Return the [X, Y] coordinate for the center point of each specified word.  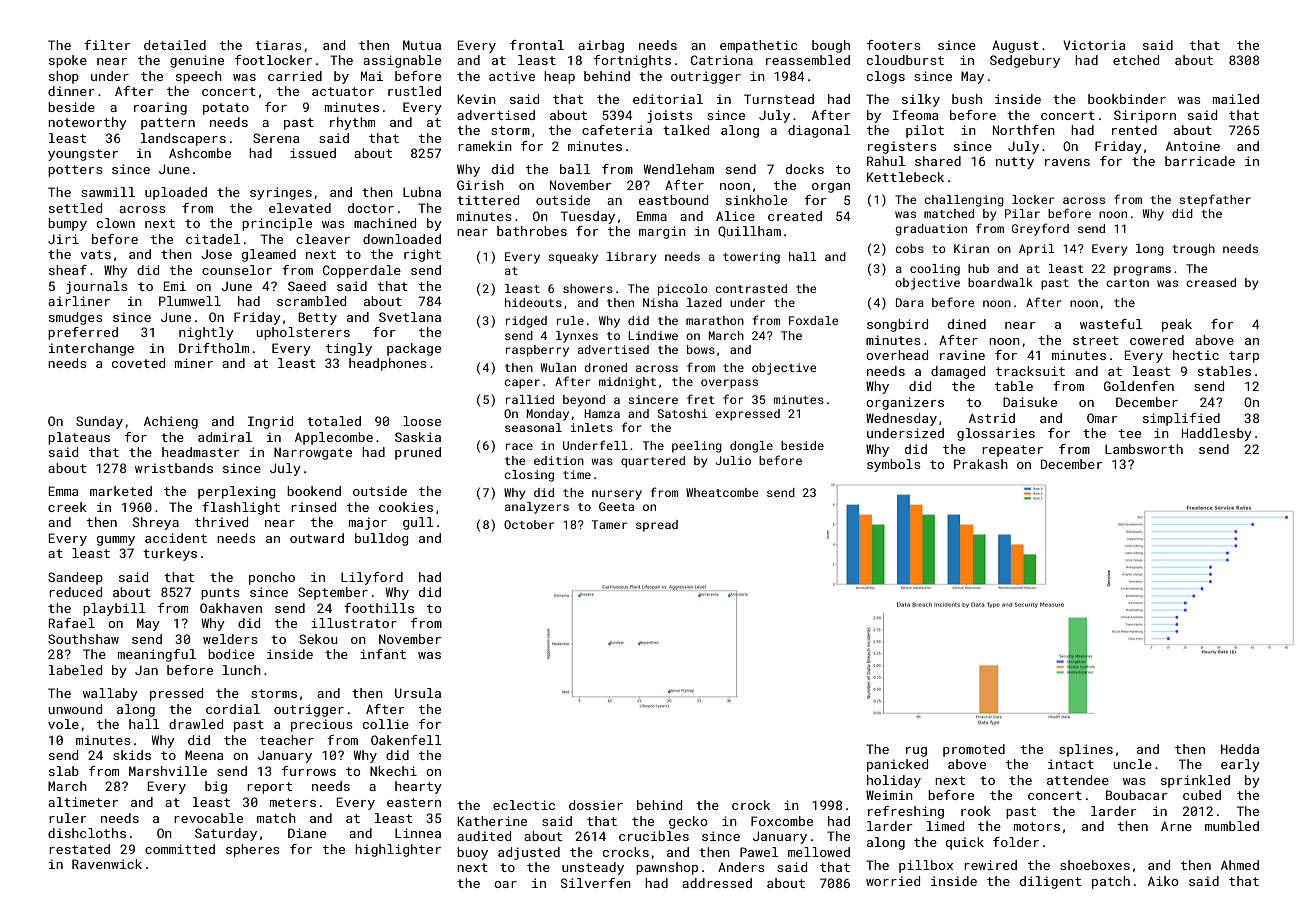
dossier [596, 805]
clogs [886, 77]
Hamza [602, 413]
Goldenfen [1139, 386]
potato [226, 109]
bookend [314, 491]
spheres [253, 850]
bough [831, 46]
